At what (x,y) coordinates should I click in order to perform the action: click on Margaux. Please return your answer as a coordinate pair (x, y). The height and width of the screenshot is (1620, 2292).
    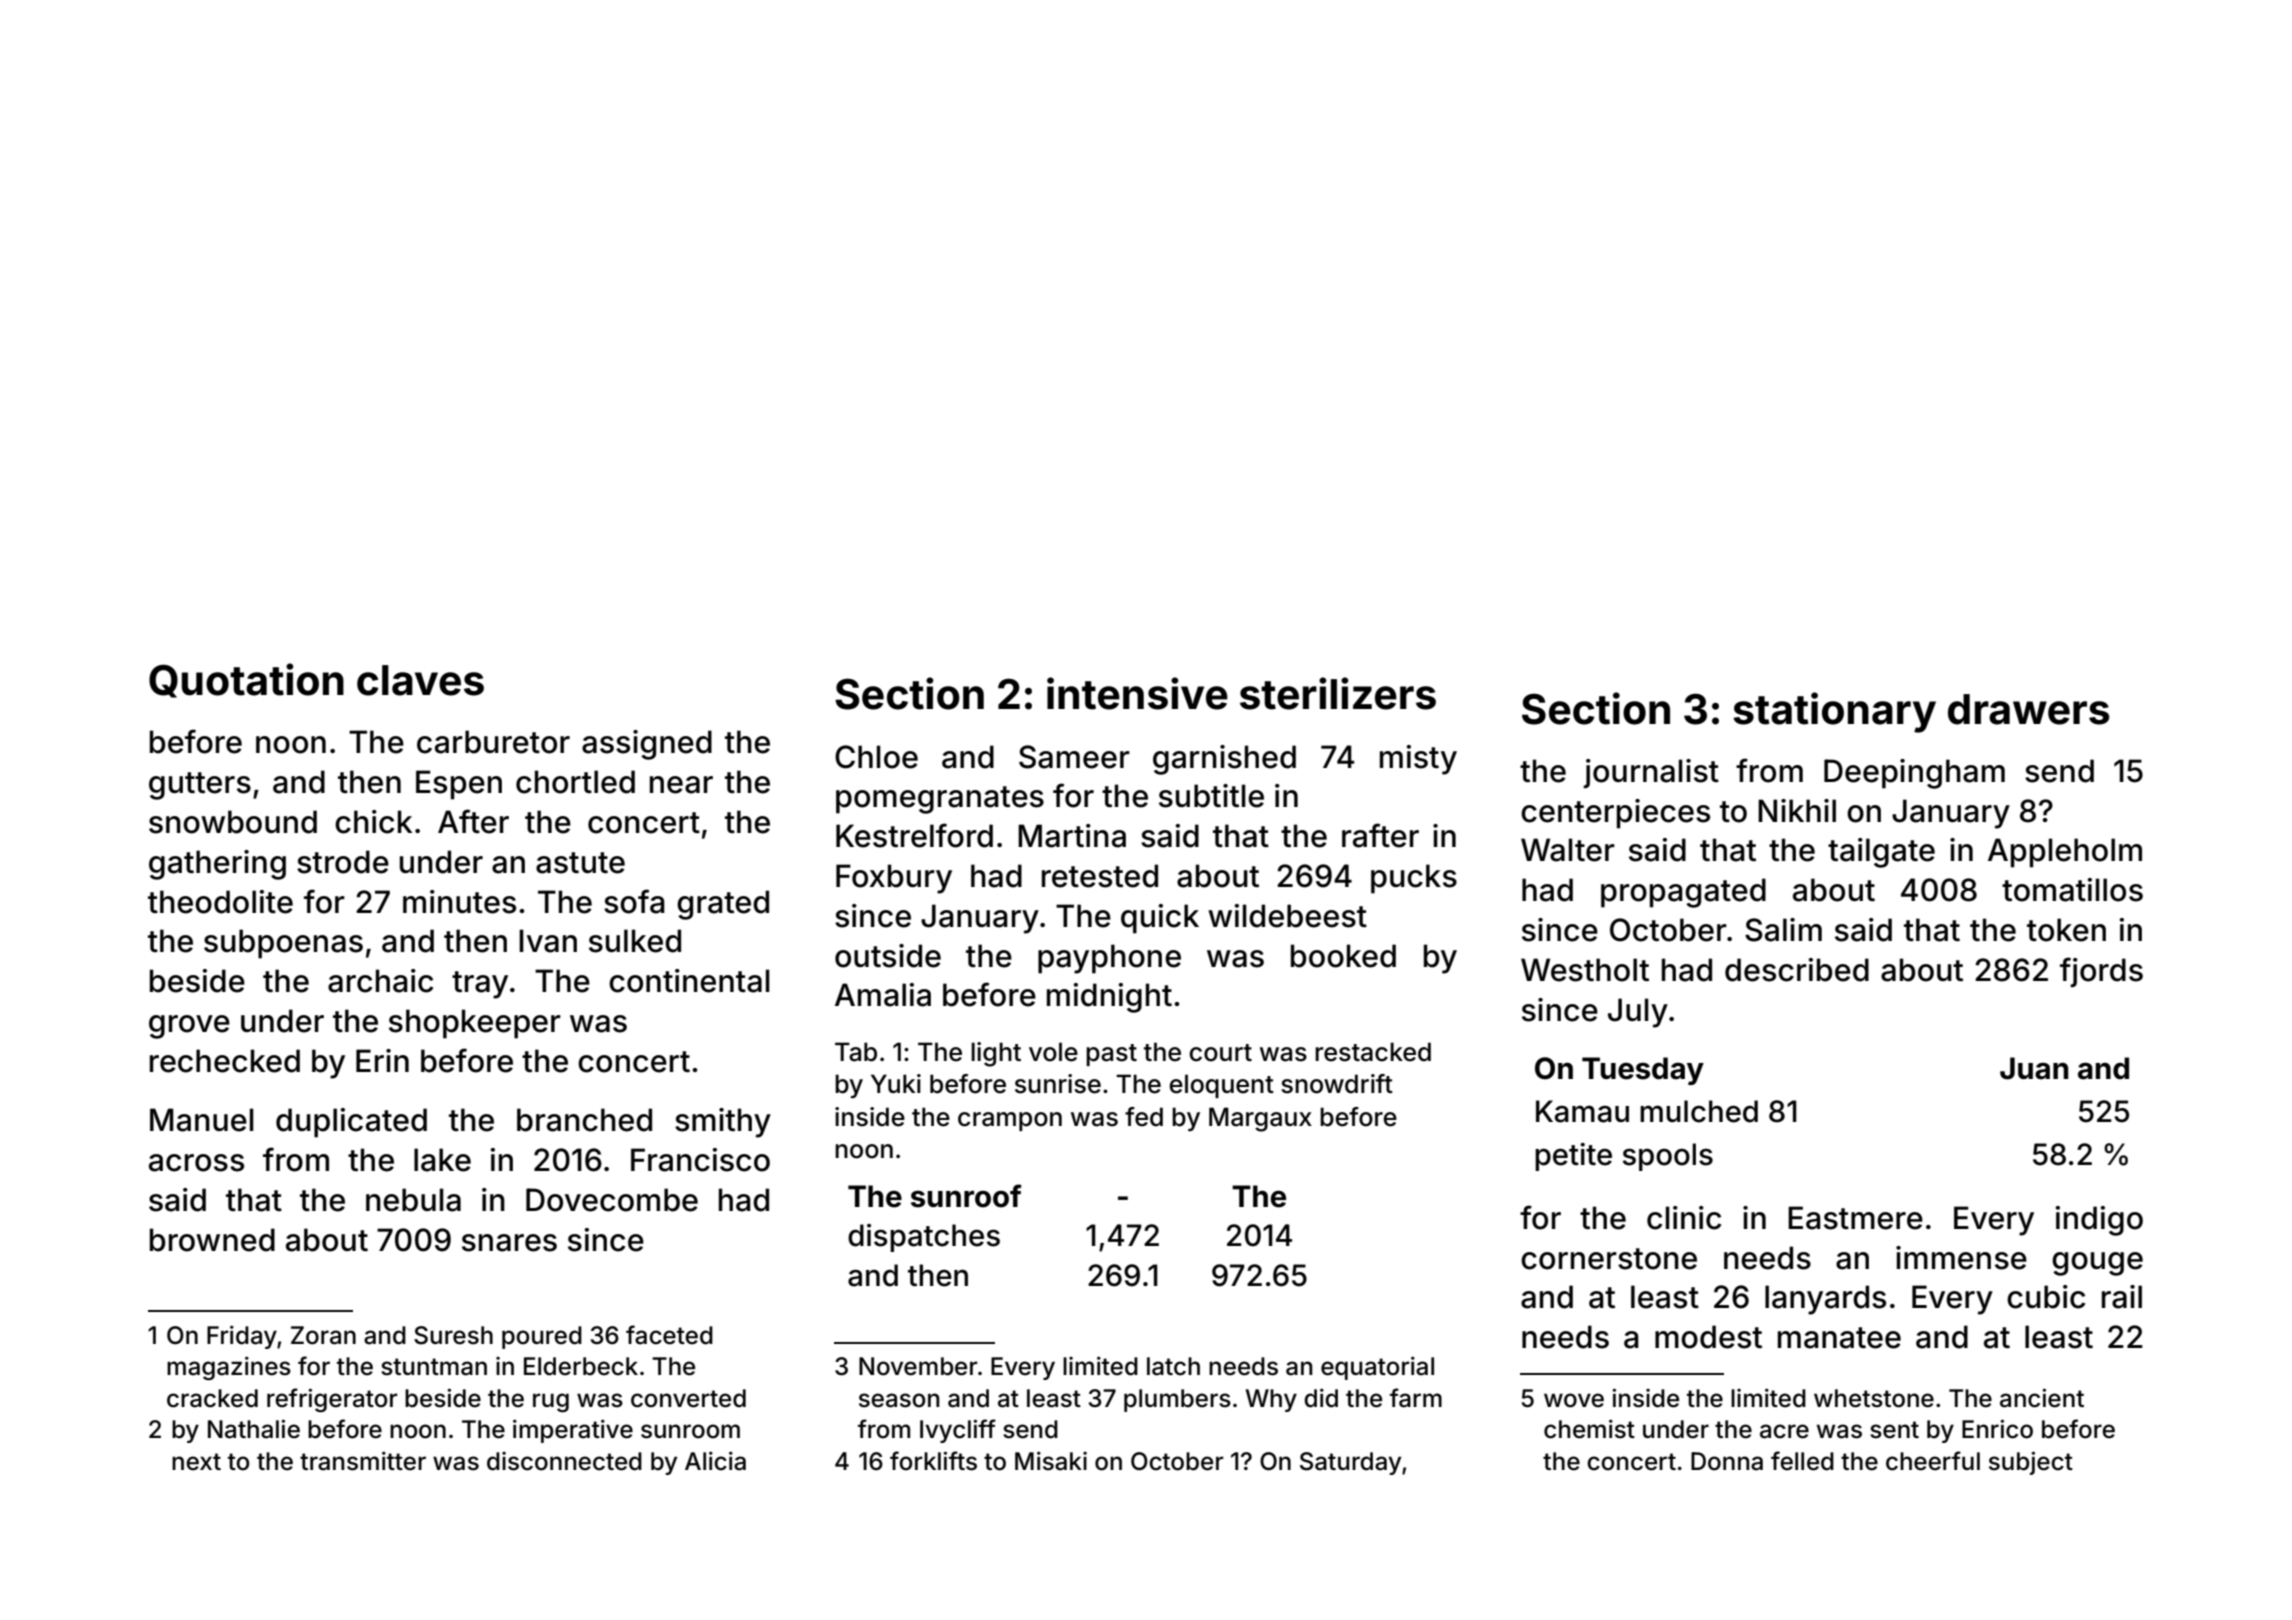
    Looking at the image, I should click on (1260, 1119).
